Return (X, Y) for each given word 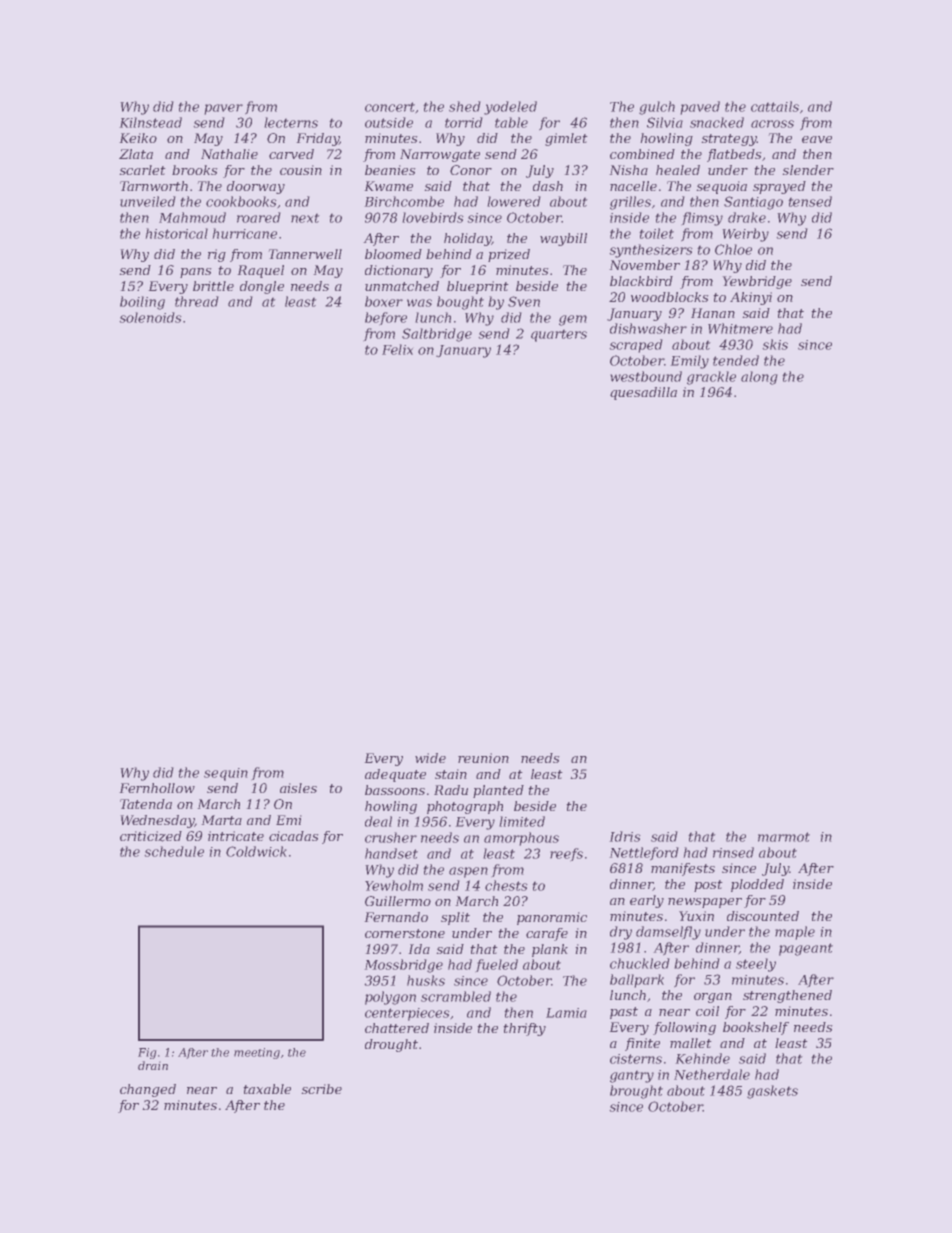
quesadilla (643, 393)
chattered (397, 1028)
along (759, 378)
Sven (524, 301)
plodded (757, 885)
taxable (267, 1089)
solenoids (150, 317)
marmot (784, 837)
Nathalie (229, 154)
